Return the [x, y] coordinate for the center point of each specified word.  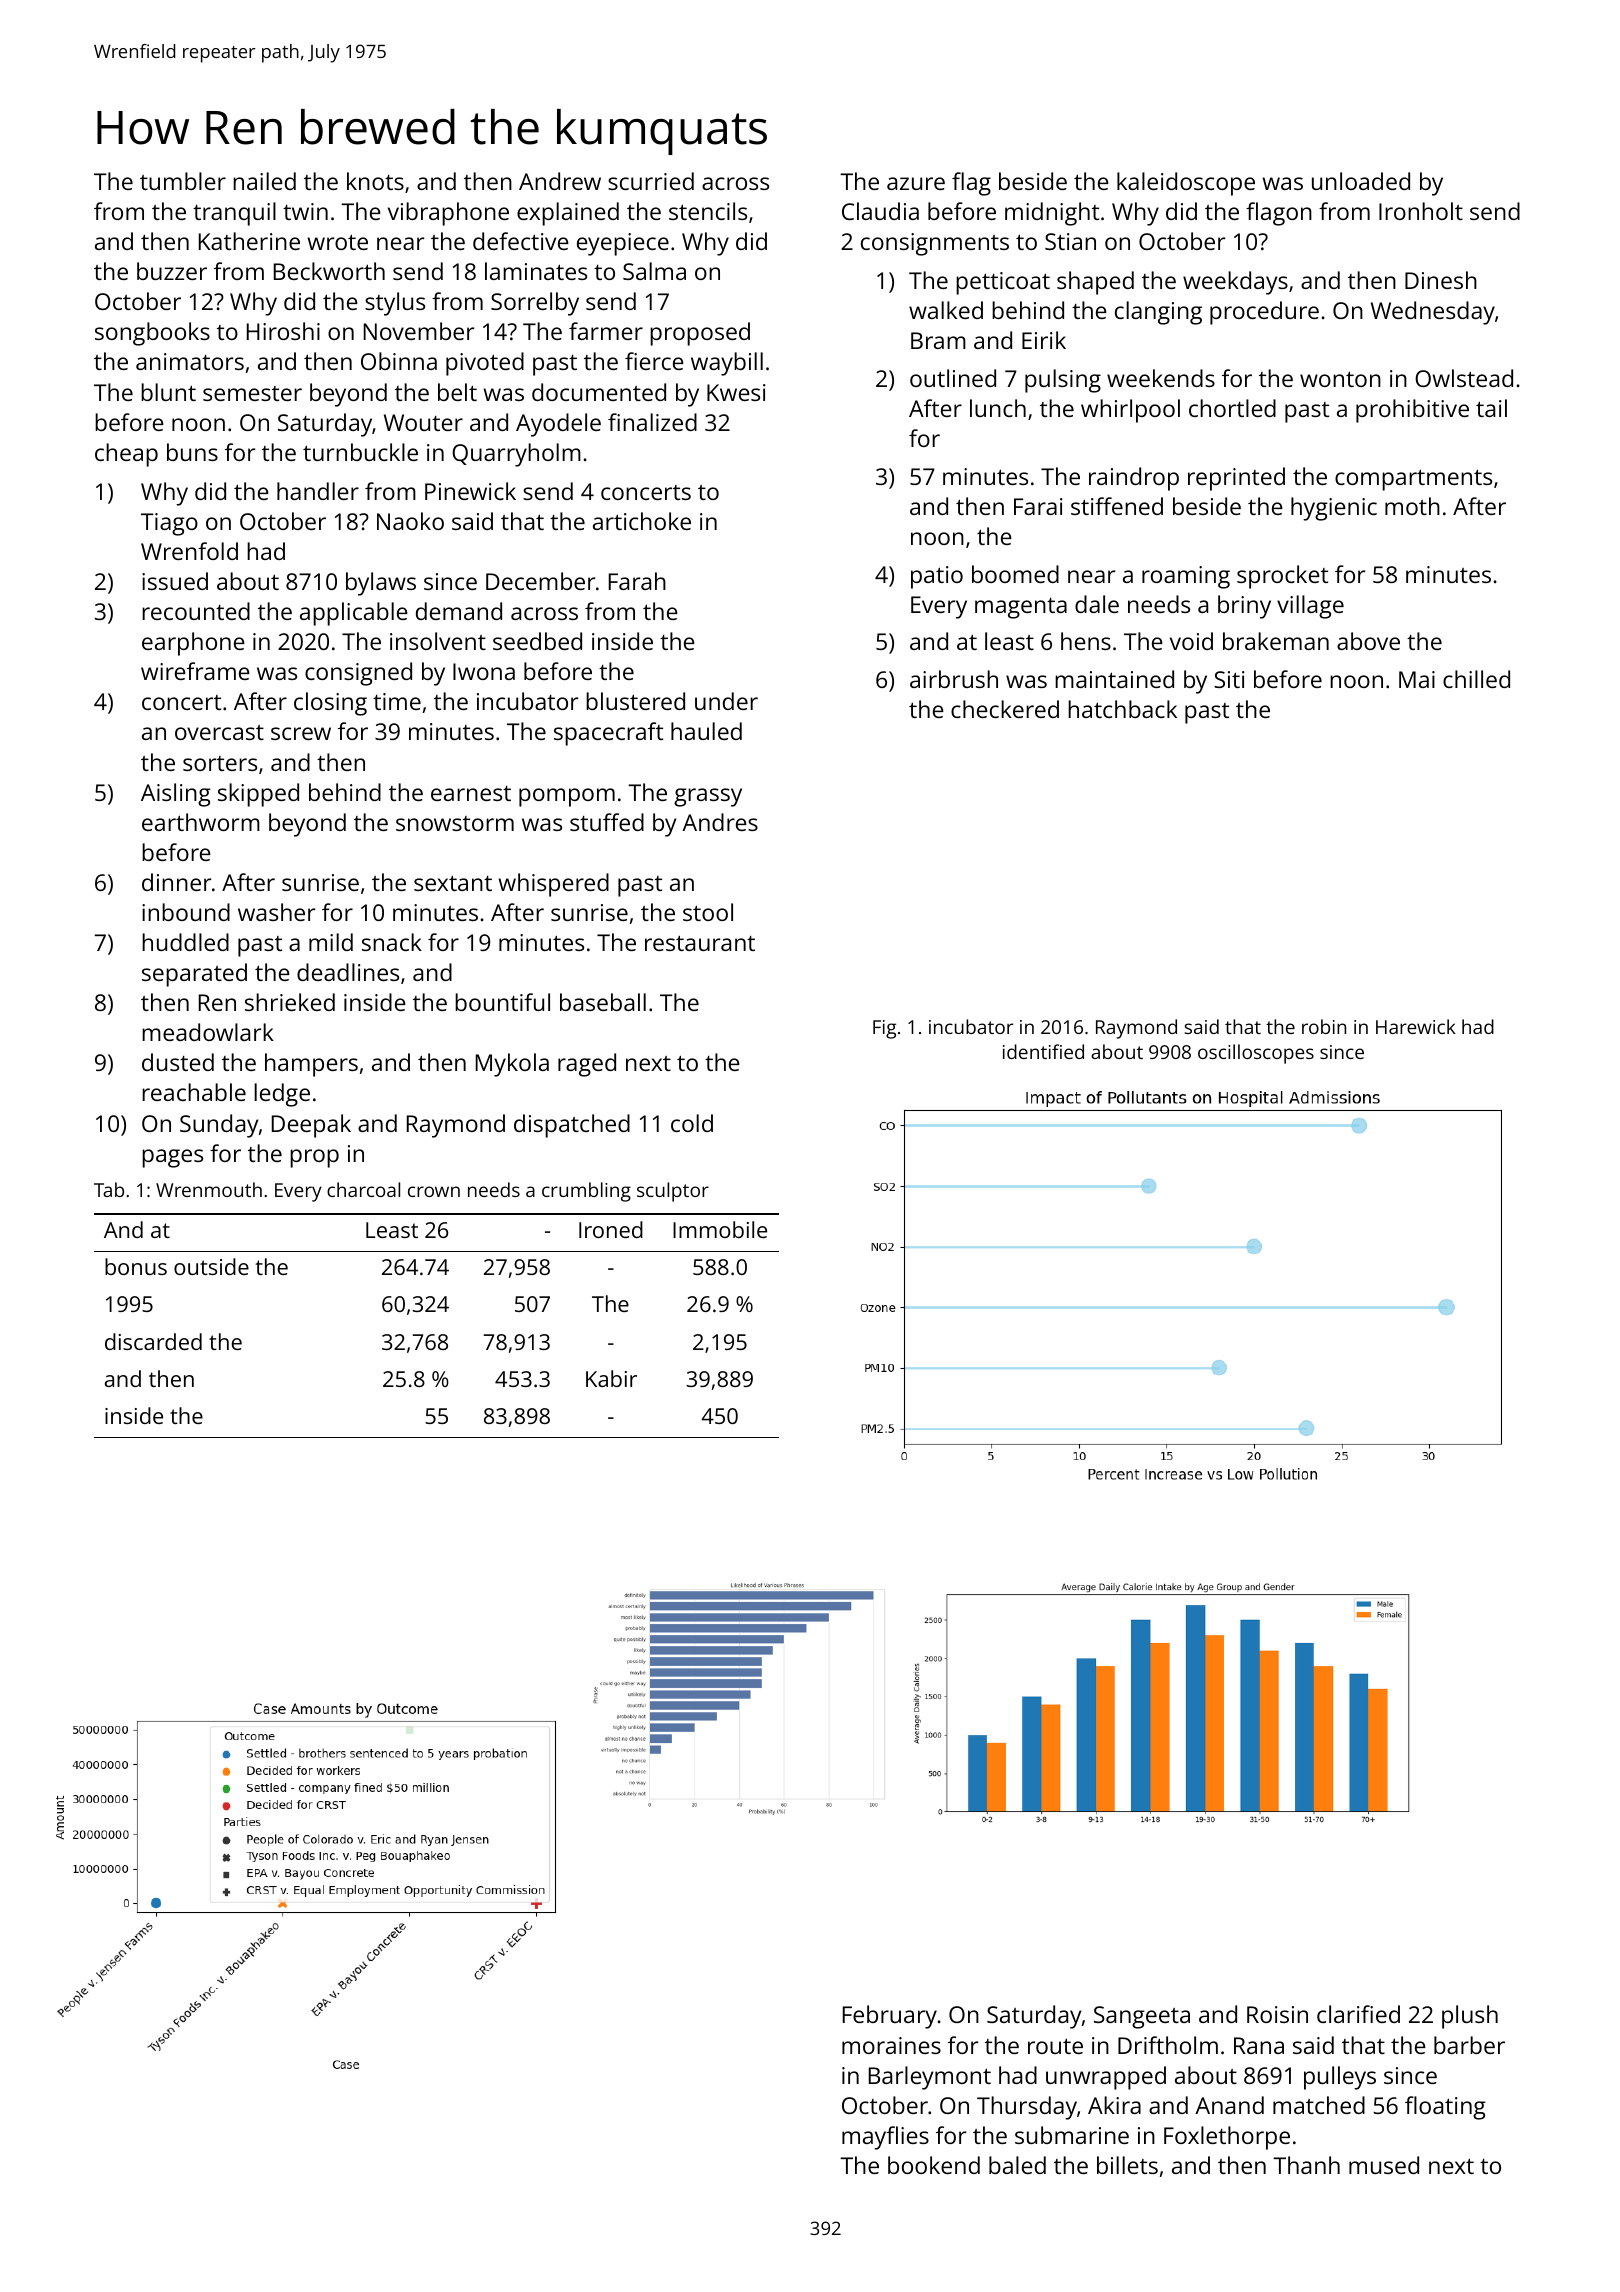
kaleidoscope [1186, 184]
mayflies [885, 2138]
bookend [934, 2165]
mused [1384, 2165]
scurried [651, 181]
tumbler [183, 181]
